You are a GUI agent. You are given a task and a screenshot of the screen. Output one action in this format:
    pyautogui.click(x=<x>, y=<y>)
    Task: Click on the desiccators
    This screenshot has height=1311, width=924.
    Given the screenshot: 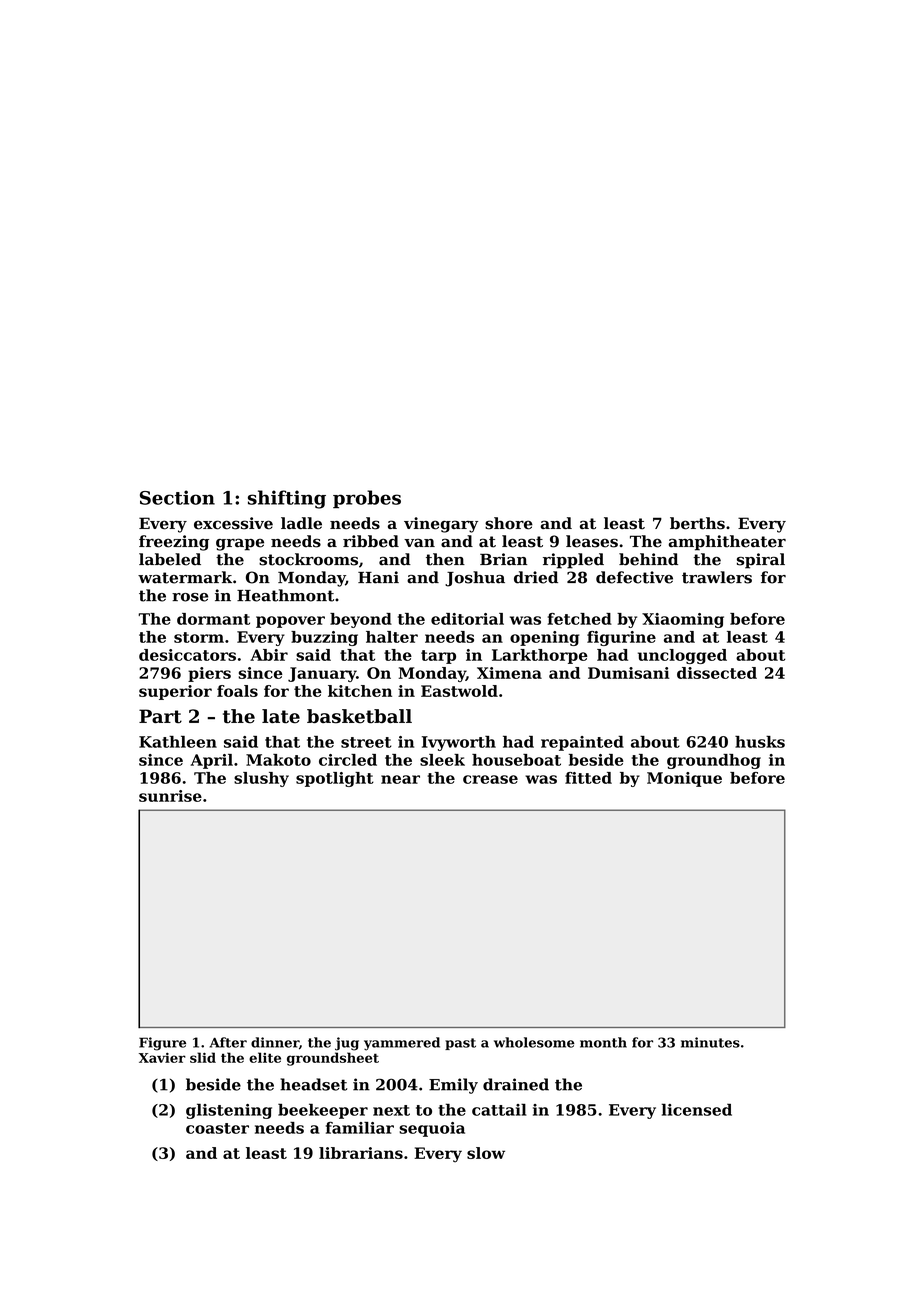 What is the action you would take?
    pyautogui.click(x=187, y=655)
